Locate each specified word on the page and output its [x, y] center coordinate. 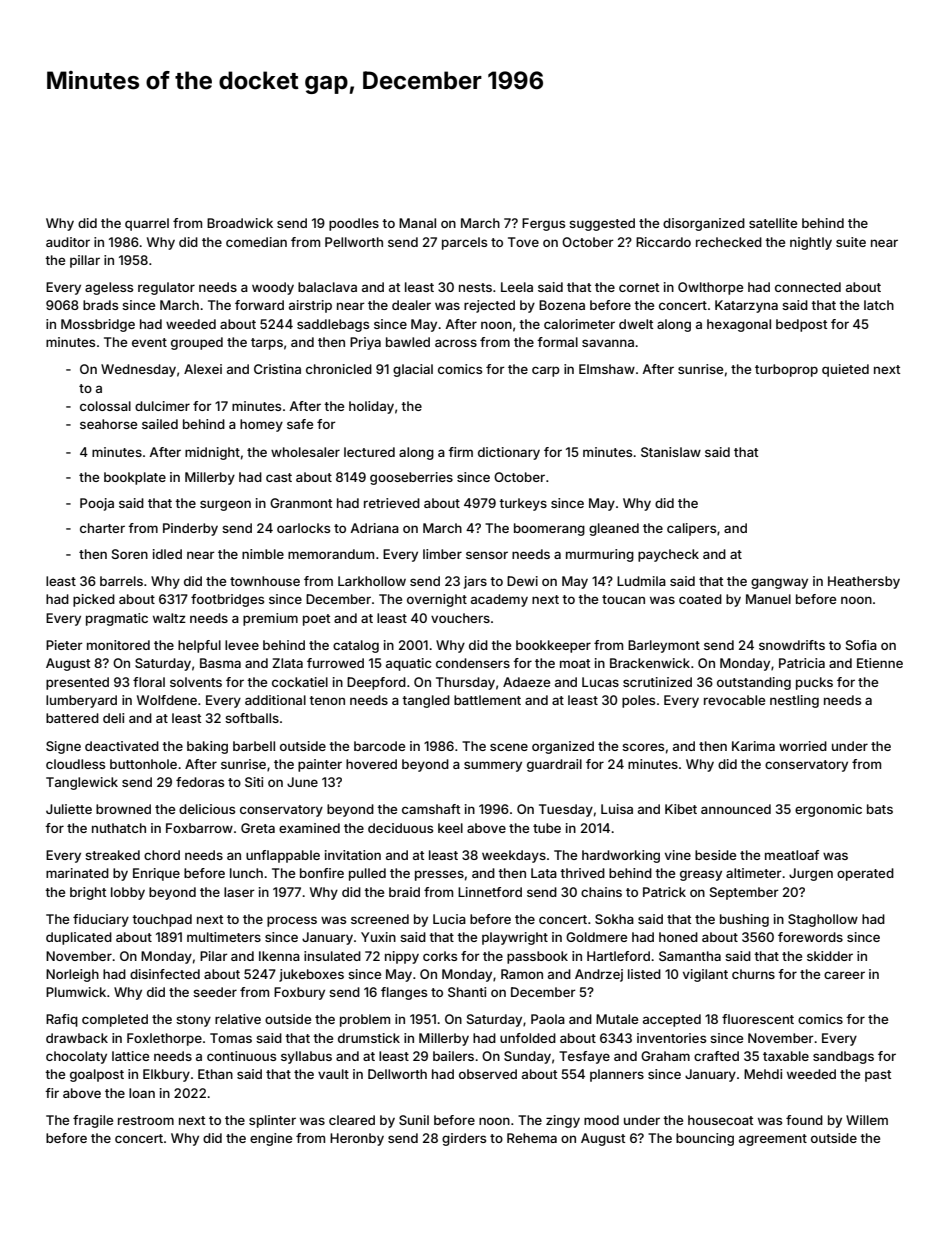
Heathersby [864, 582]
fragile [93, 1121]
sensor [487, 555]
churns [753, 974]
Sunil [414, 1120]
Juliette [69, 809]
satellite [773, 223]
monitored [118, 645]
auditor [68, 242]
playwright [515, 938]
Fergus [543, 224]
